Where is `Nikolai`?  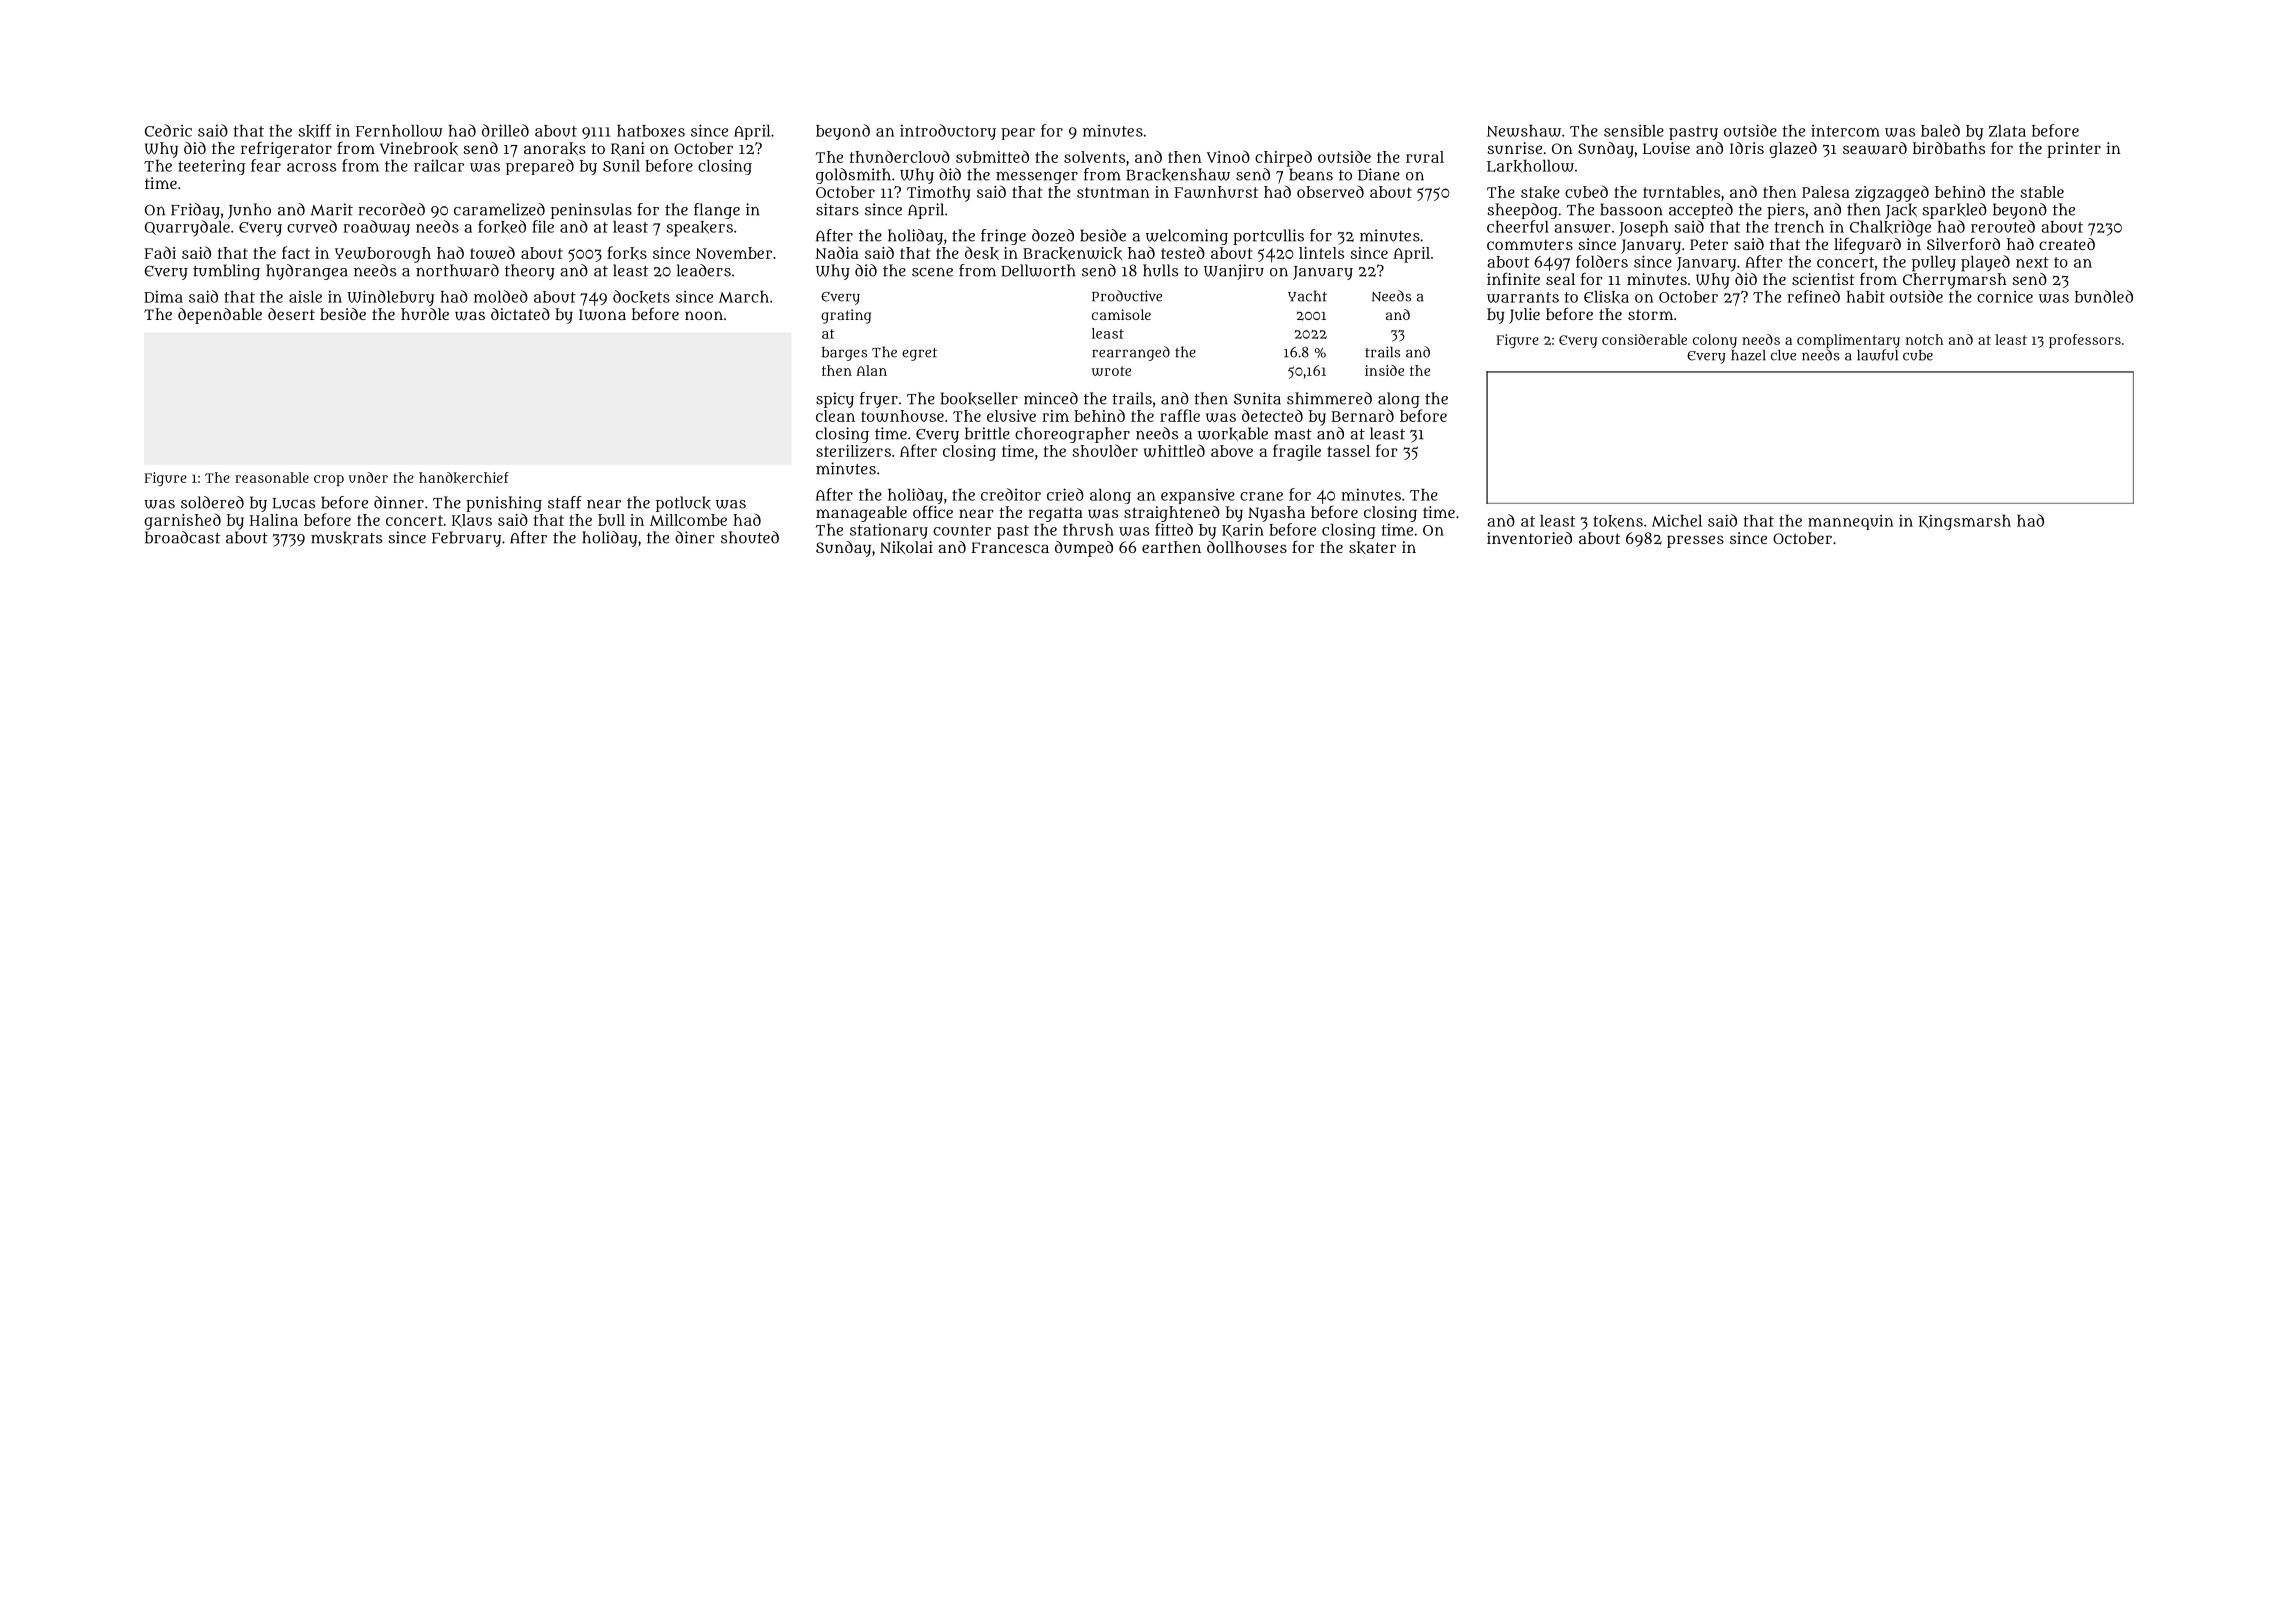
Nikolai is located at coordinates (906, 547).
